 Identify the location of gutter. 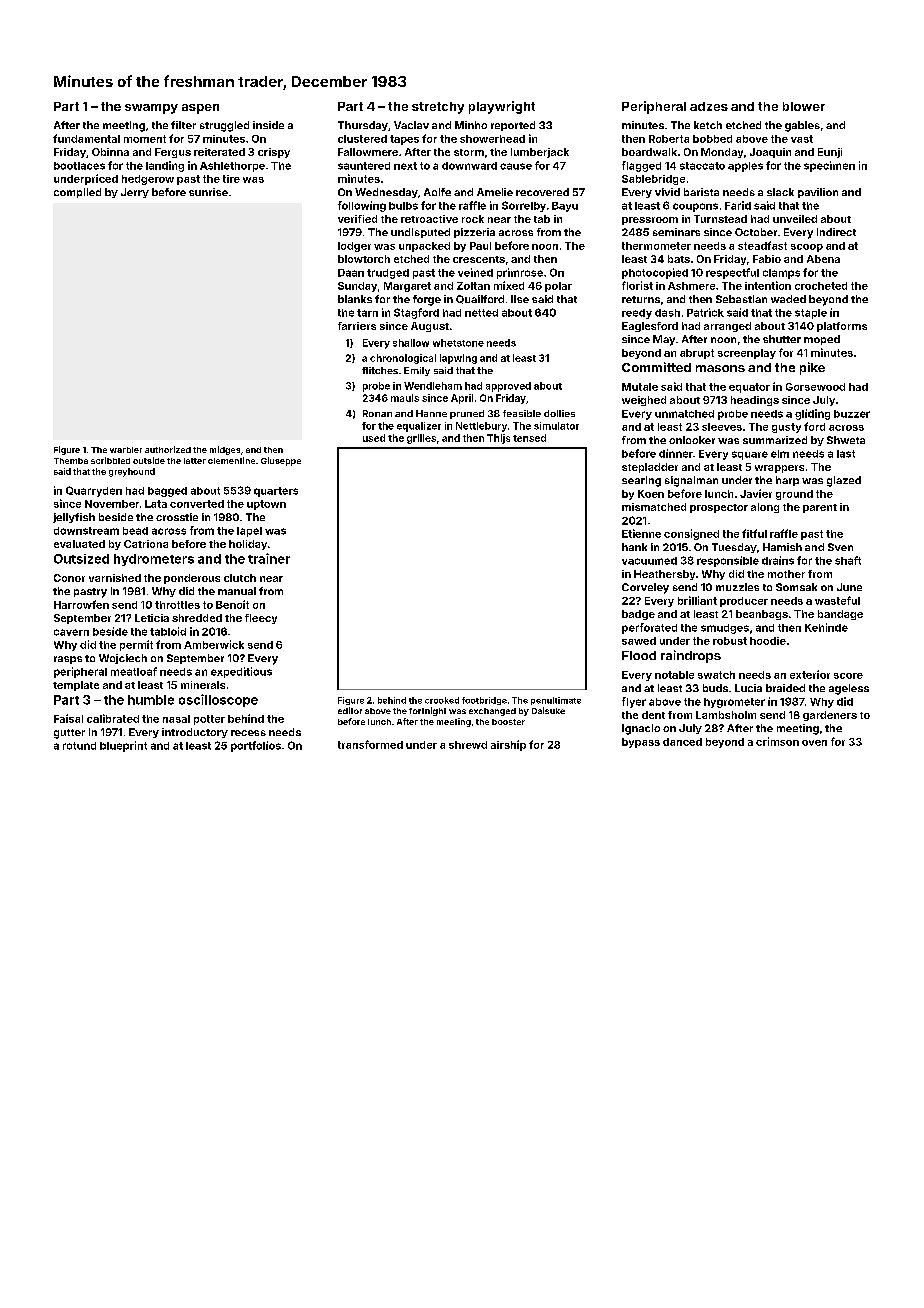
(69, 734).
